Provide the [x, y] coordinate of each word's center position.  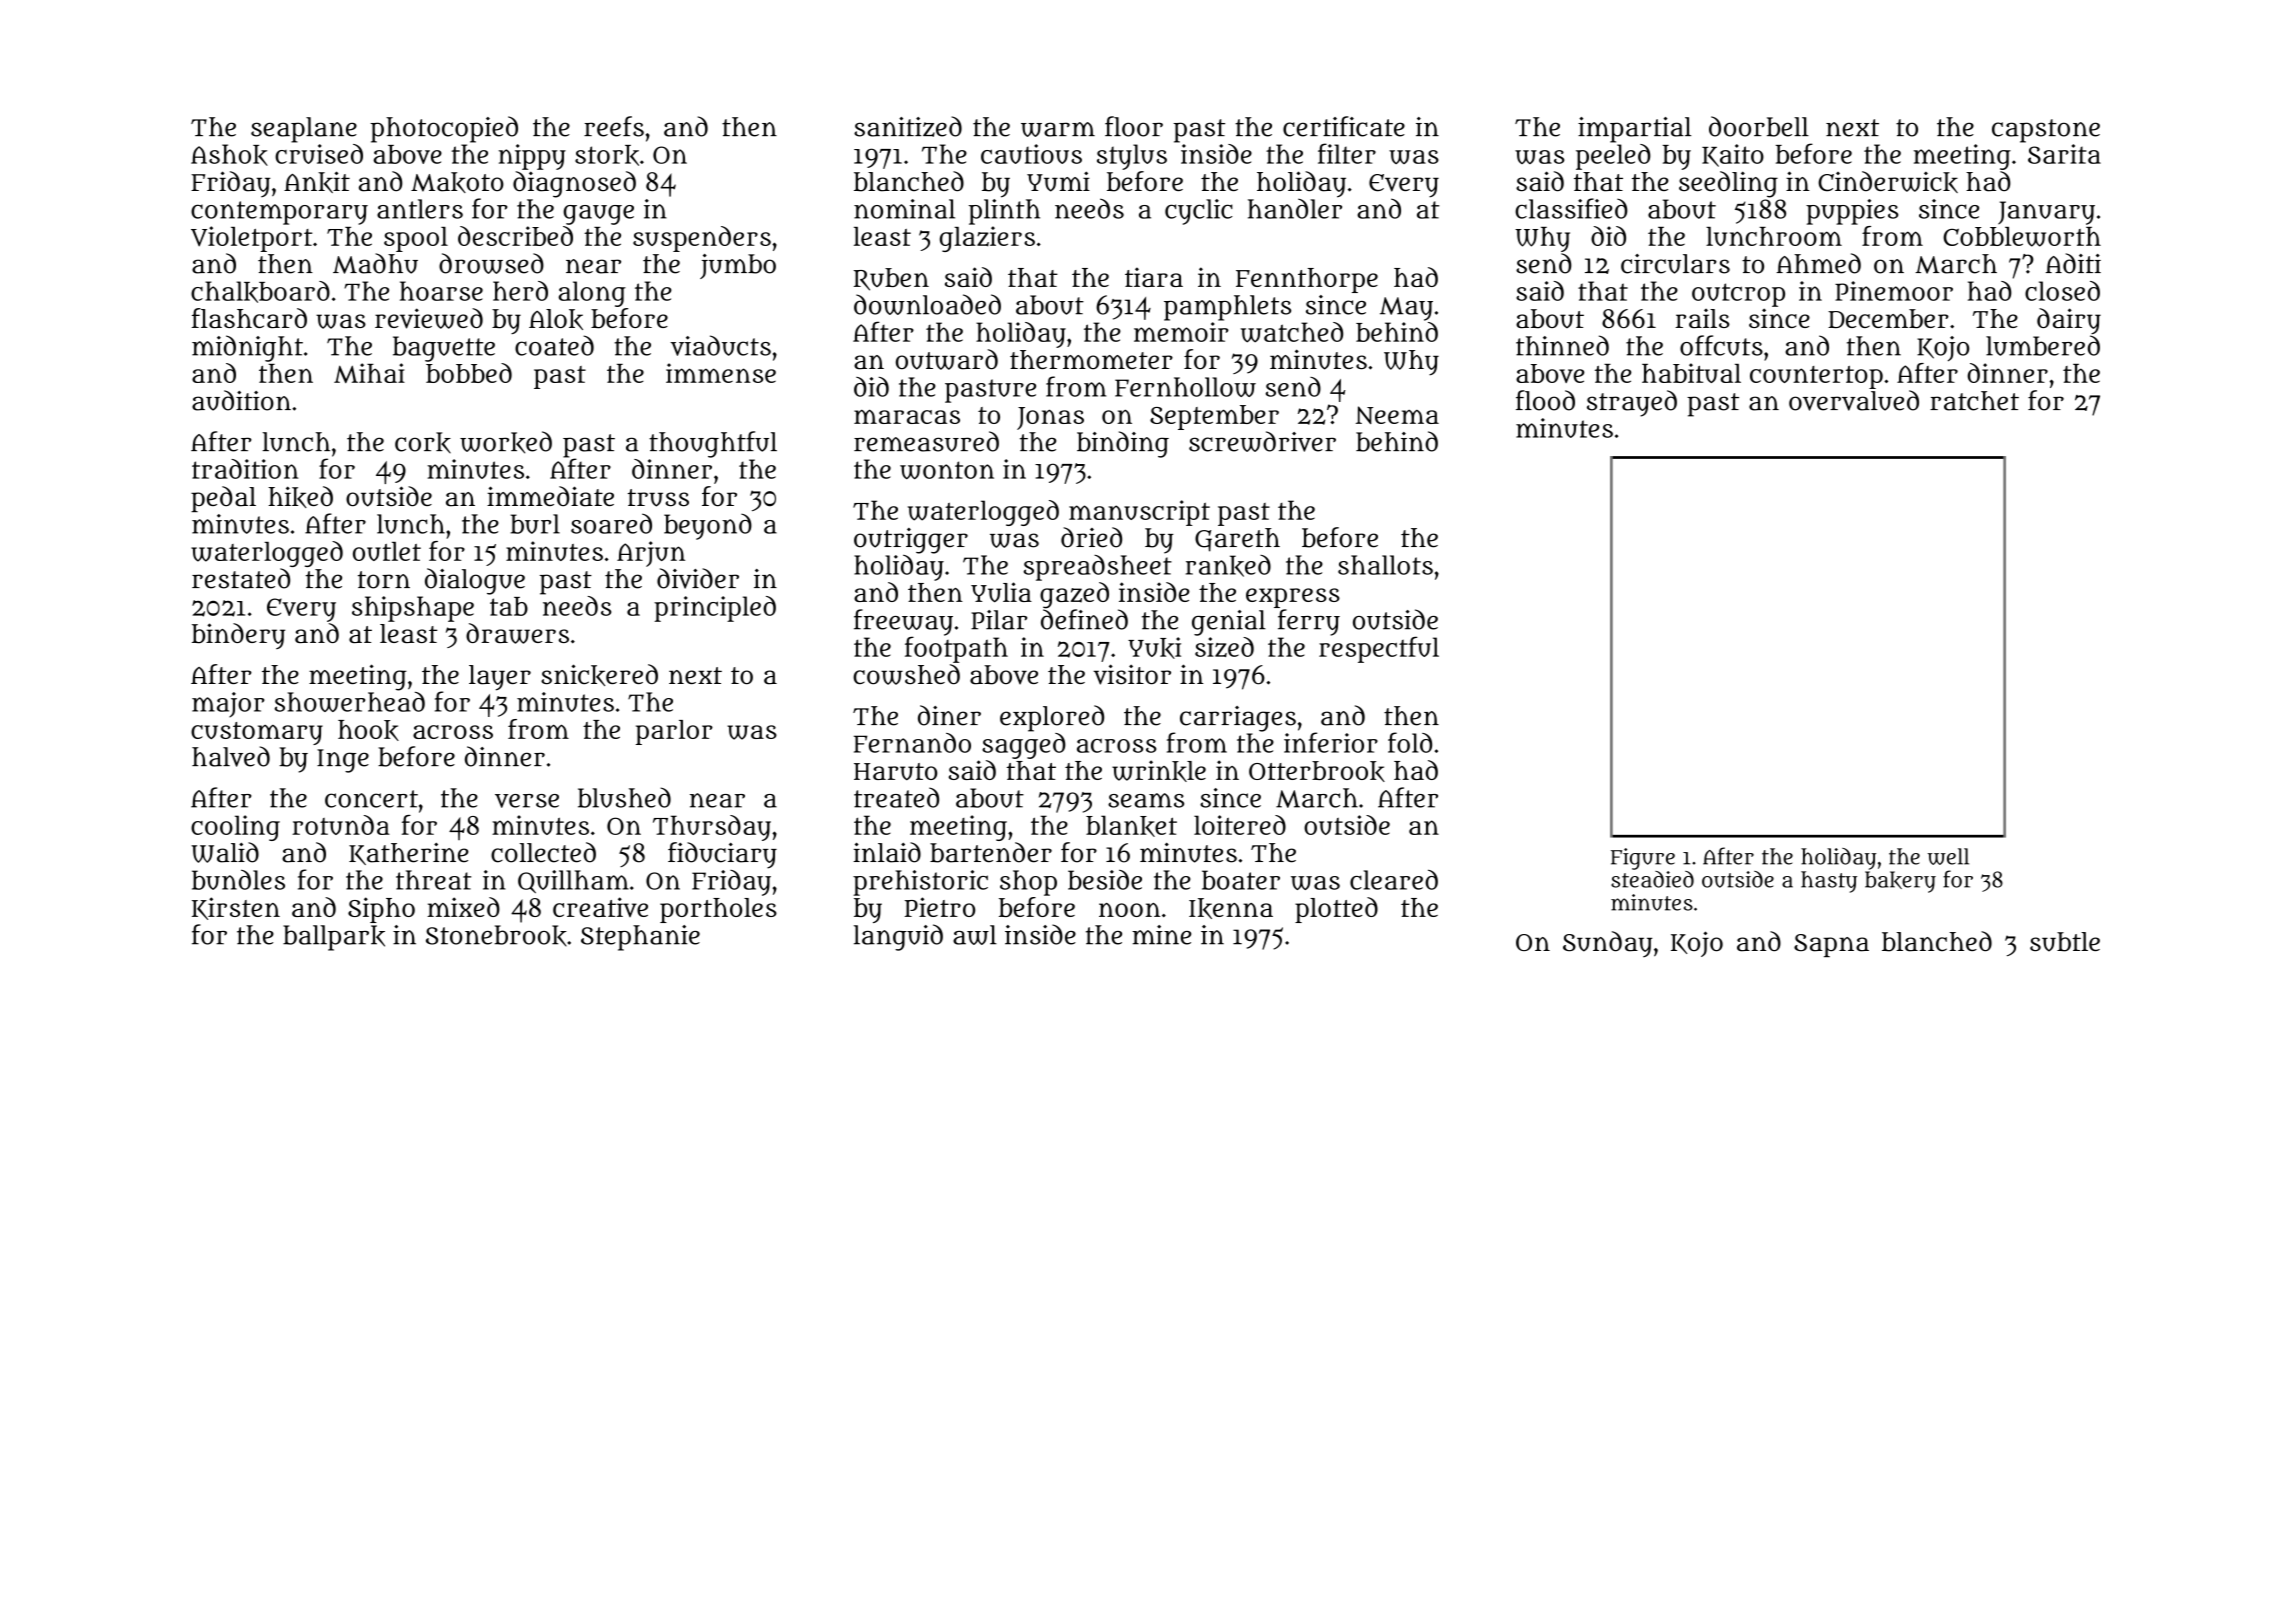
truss [658, 498]
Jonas [1050, 418]
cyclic [1199, 212]
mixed [463, 907]
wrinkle [1159, 771]
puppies [1852, 212]
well [1948, 856]
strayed [1632, 403]
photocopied [444, 129]
